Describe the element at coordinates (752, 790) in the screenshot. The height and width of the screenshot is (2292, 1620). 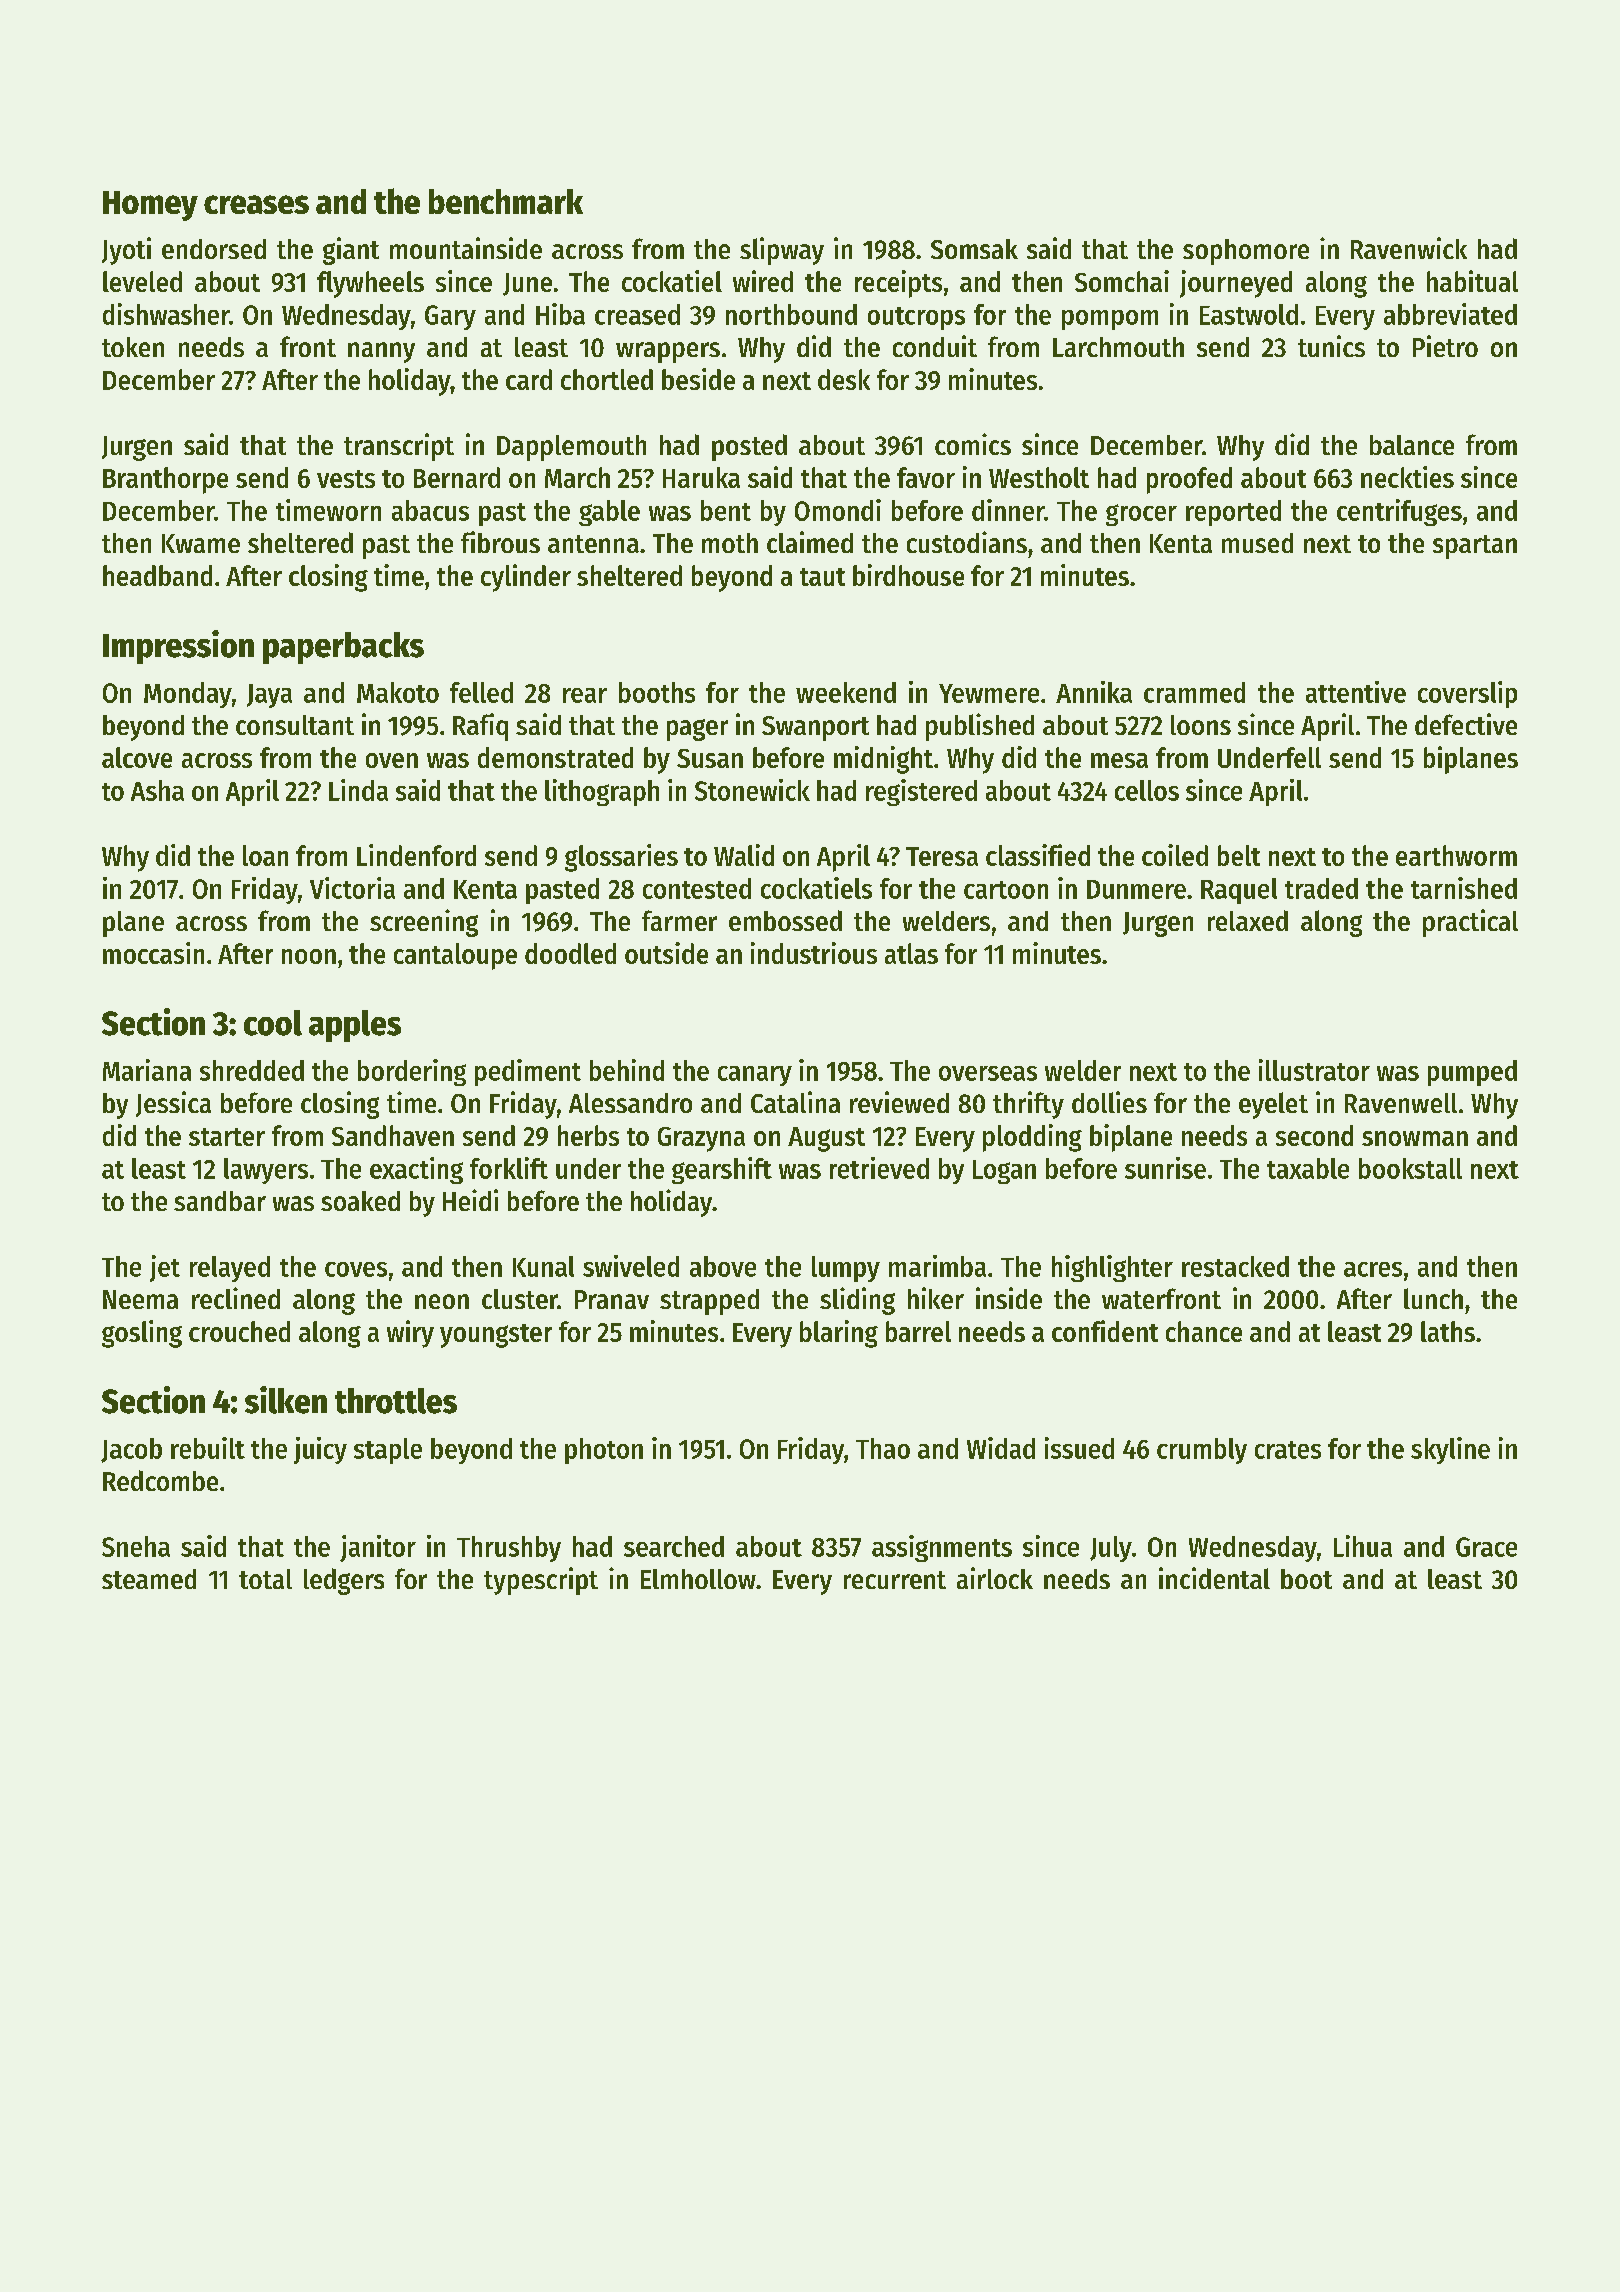
I see `Stonewick` at that location.
